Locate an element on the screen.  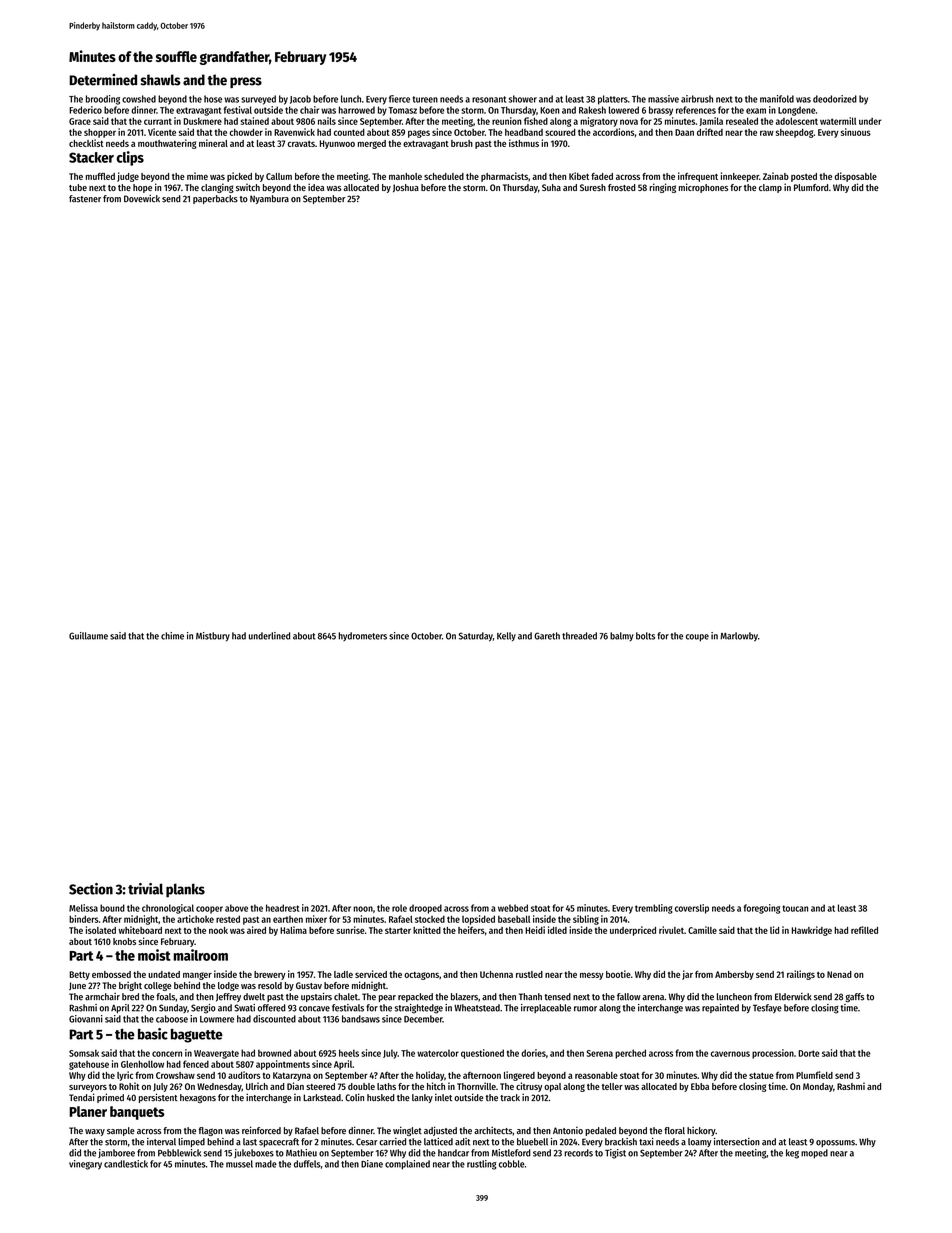
coupe is located at coordinates (697, 638).
